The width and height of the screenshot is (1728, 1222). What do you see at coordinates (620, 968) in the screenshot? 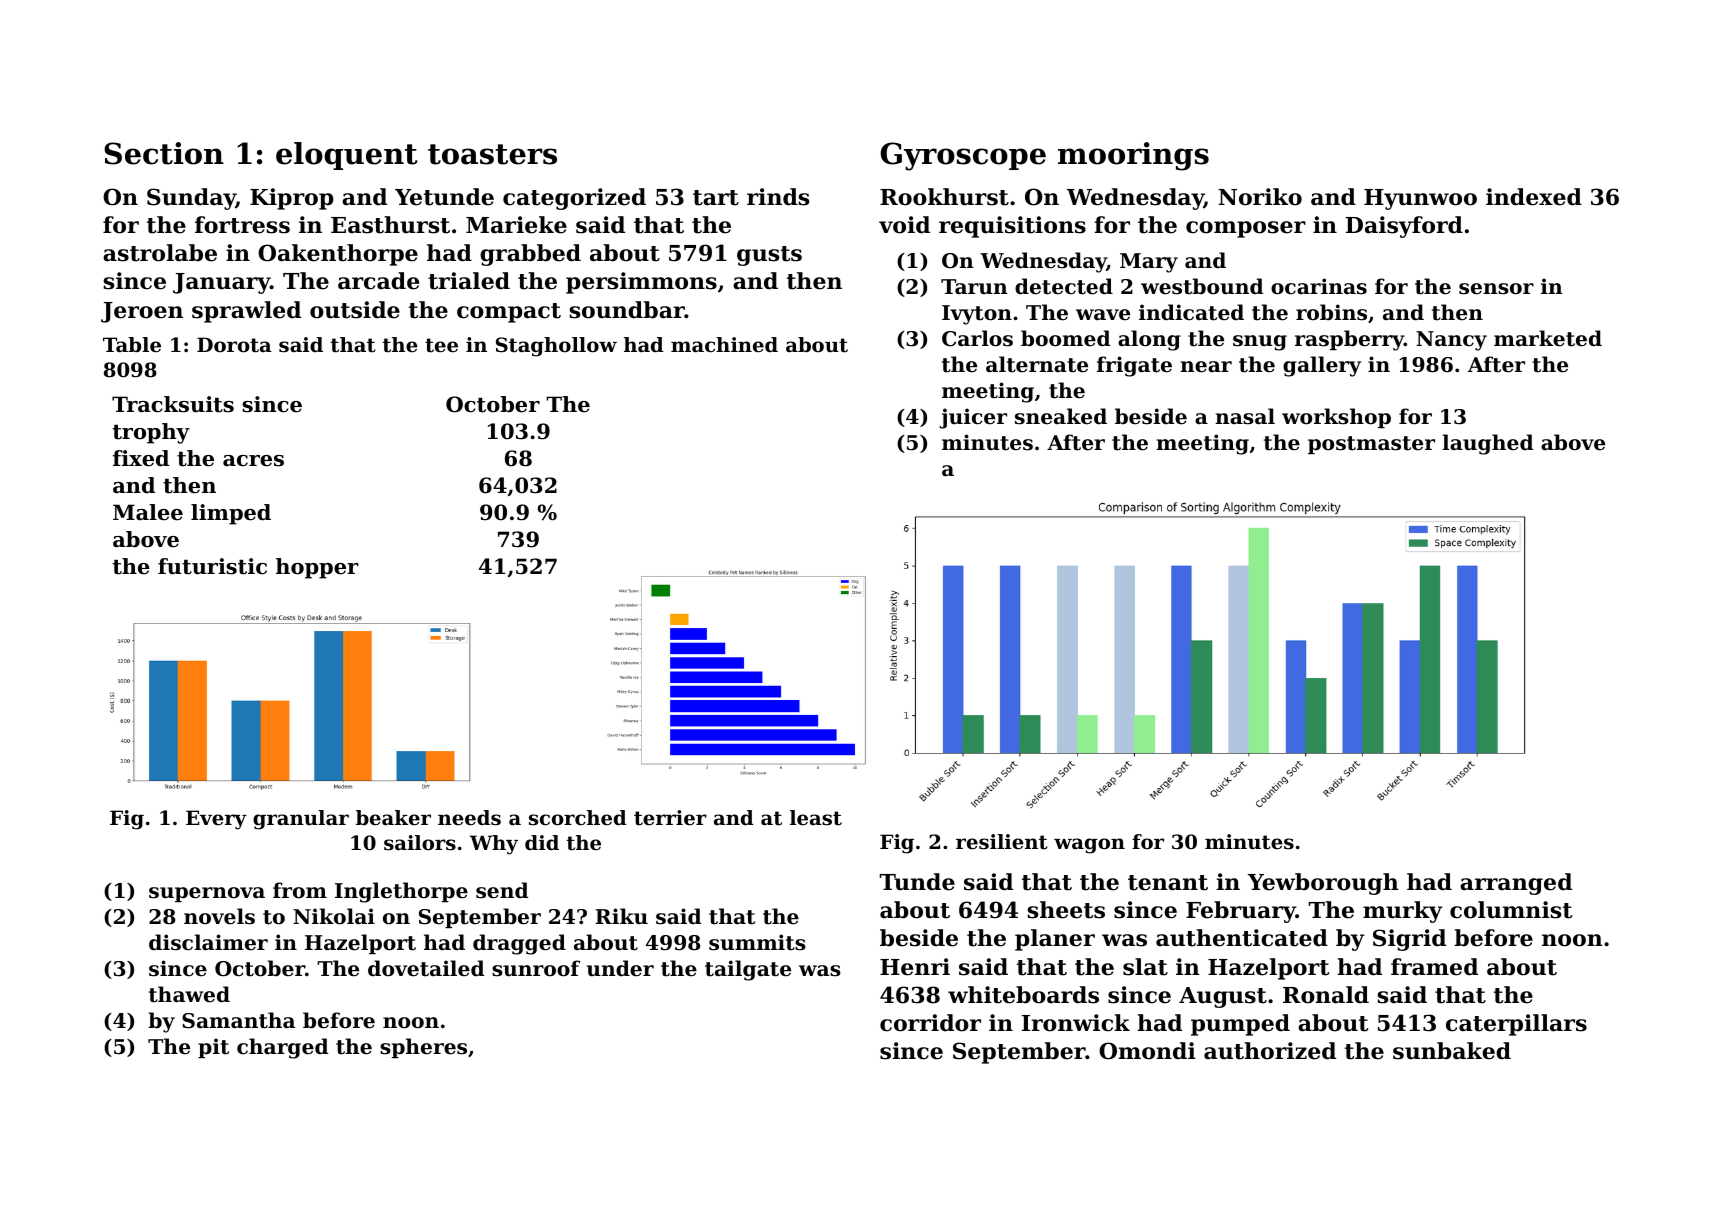
I see `under` at bounding box center [620, 968].
